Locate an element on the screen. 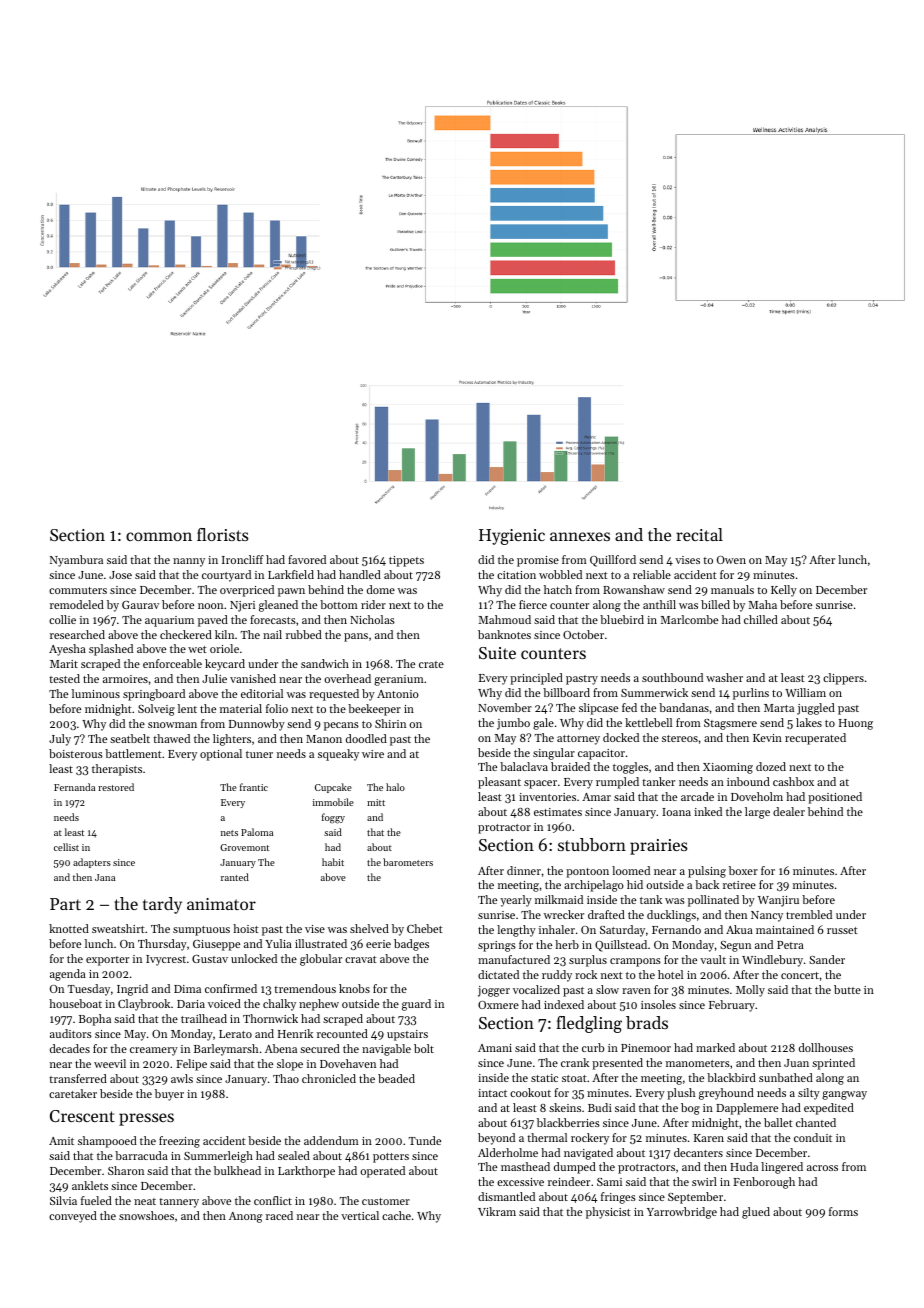  pleasant is located at coordinates (499, 783).
